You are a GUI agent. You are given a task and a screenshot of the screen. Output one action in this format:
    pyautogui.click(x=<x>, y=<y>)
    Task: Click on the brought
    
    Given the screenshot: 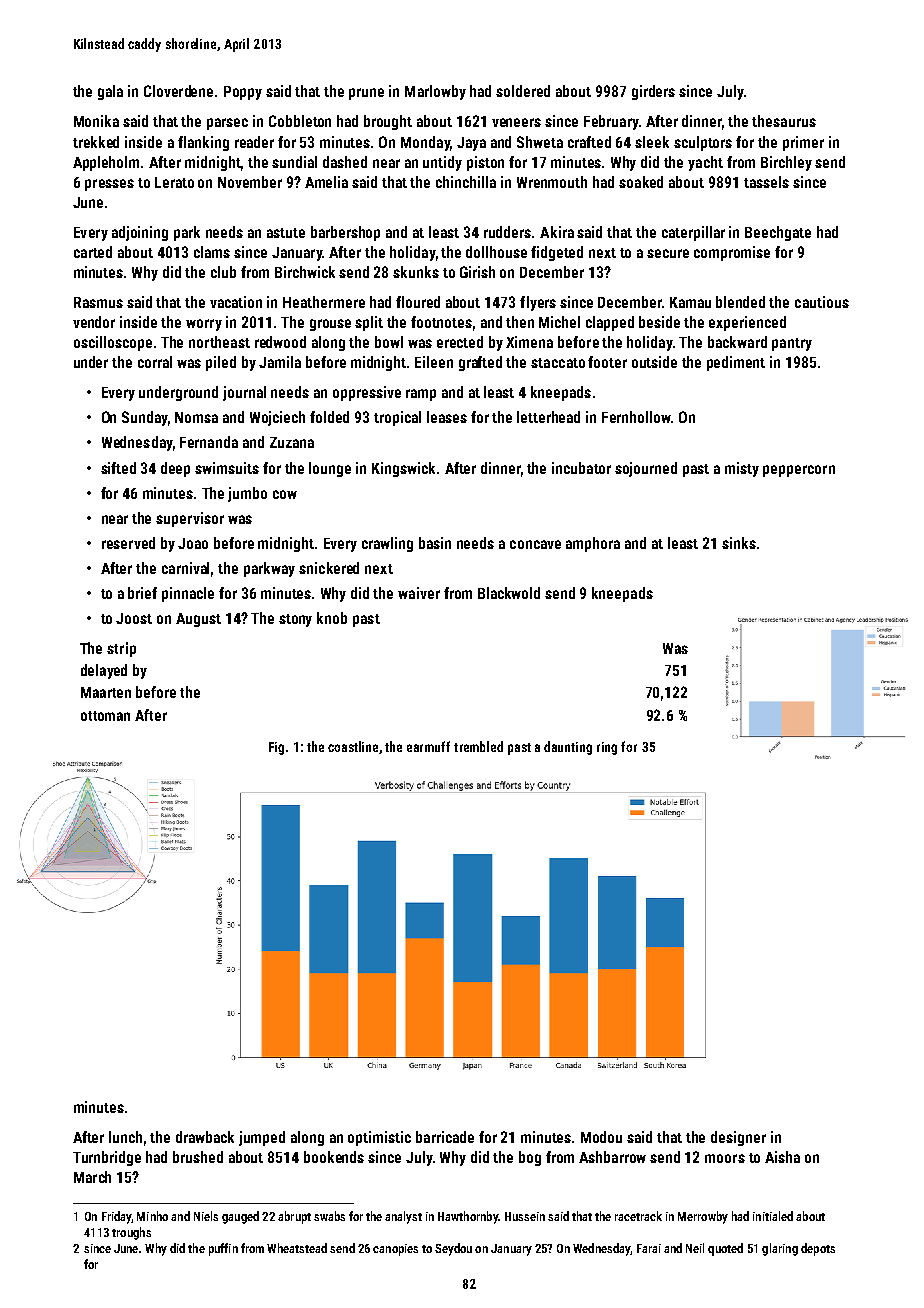 What is the action you would take?
    pyautogui.click(x=388, y=122)
